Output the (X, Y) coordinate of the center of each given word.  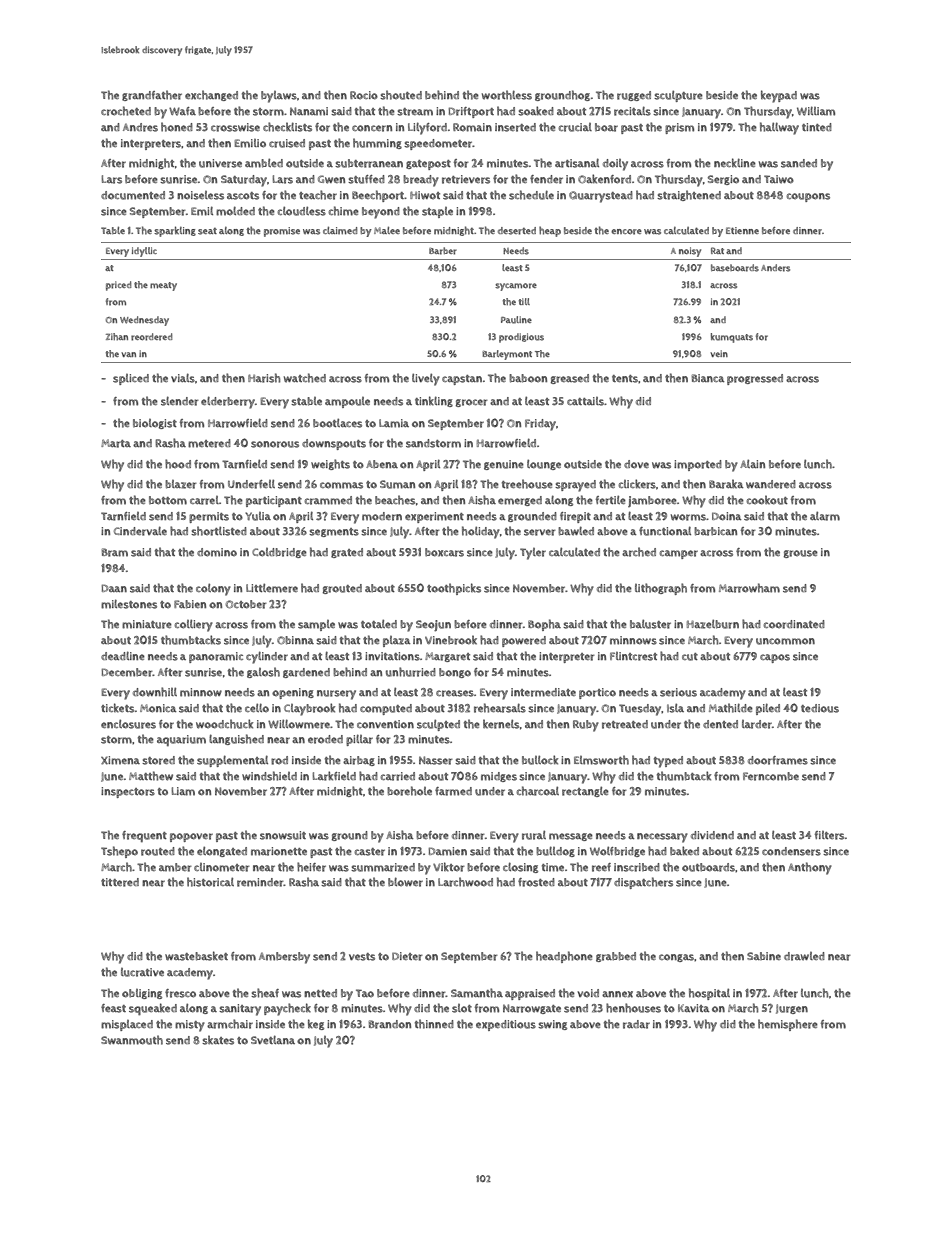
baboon (528, 378)
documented (133, 195)
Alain (752, 464)
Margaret (447, 657)
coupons (808, 197)
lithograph (661, 589)
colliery (193, 626)
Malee (387, 230)
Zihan (117, 336)
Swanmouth (132, 1040)
